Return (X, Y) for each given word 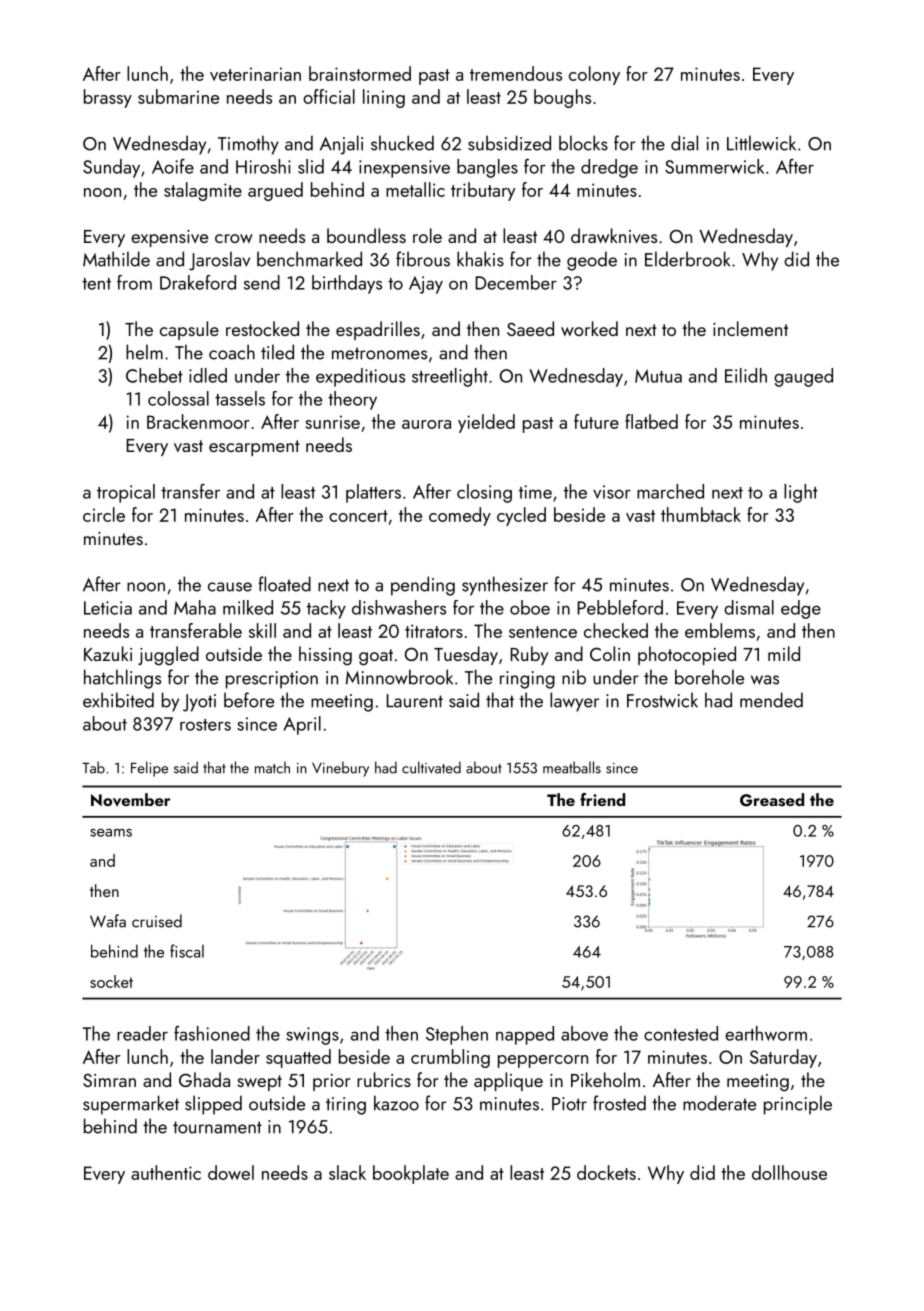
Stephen (457, 1035)
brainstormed (360, 73)
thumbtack (701, 514)
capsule (189, 330)
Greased (772, 800)
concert (358, 516)
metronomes (379, 353)
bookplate (411, 1174)
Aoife (173, 166)
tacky (326, 609)
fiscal (187, 951)
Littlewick (761, 143)
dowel (231, 1172)
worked (589, 328)
